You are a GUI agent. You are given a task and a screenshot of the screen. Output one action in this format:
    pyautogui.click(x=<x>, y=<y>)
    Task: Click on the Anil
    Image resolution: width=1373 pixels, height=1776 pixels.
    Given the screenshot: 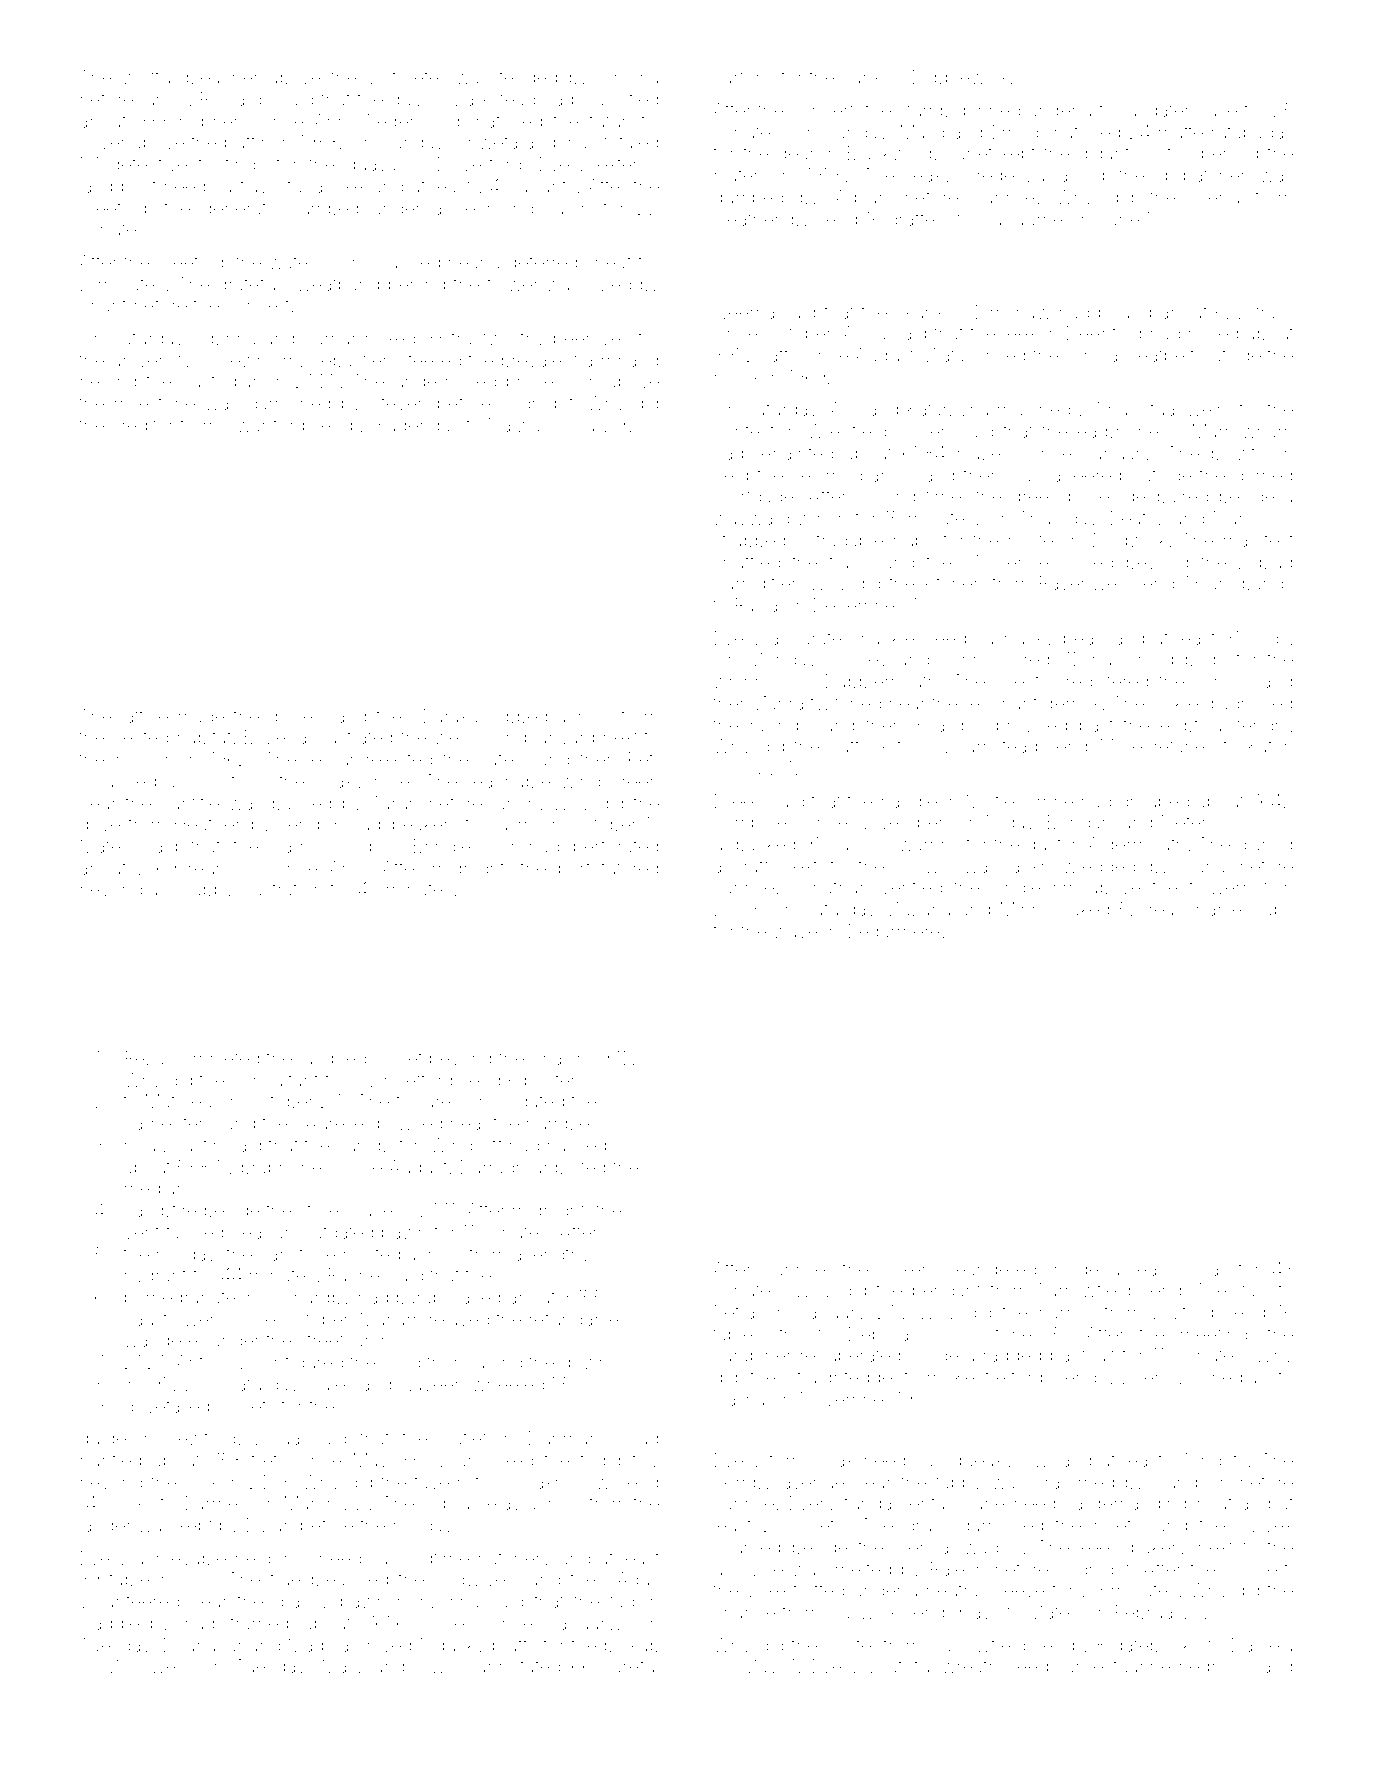 What is the action you would take?
    pyautogui.click(x=845, y=409)
